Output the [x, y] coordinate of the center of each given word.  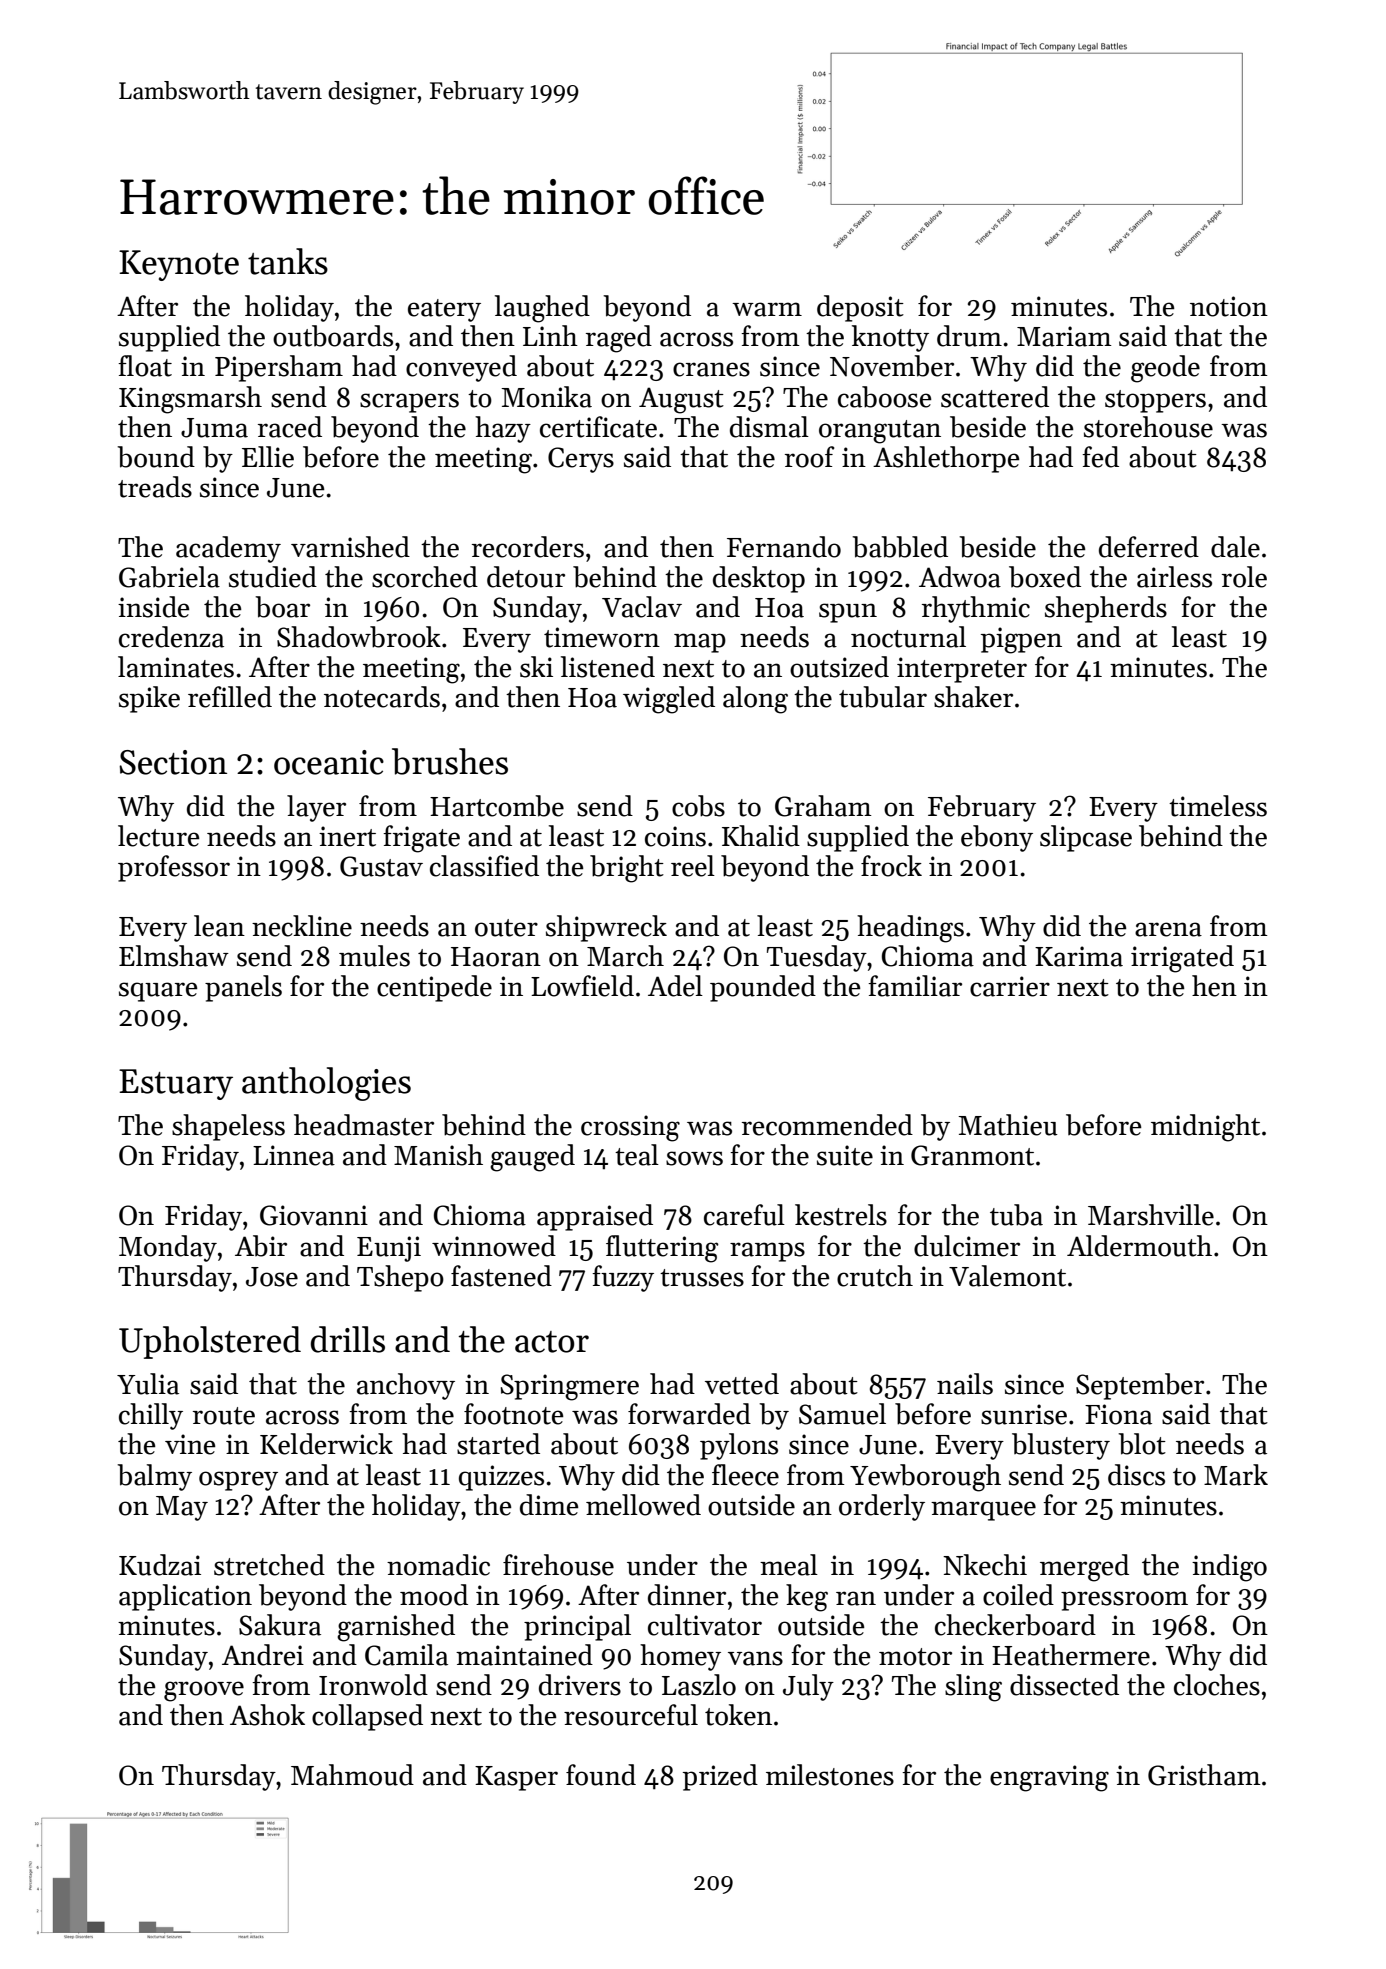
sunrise [1024, 1414]
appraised [595, 1217]
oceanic [329, 762]
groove [204, 1691]
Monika [546, 397]
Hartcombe [497, 806]
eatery [444, 310]
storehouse [1148, 427]
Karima [1079, 956]
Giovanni [314, 1215]
